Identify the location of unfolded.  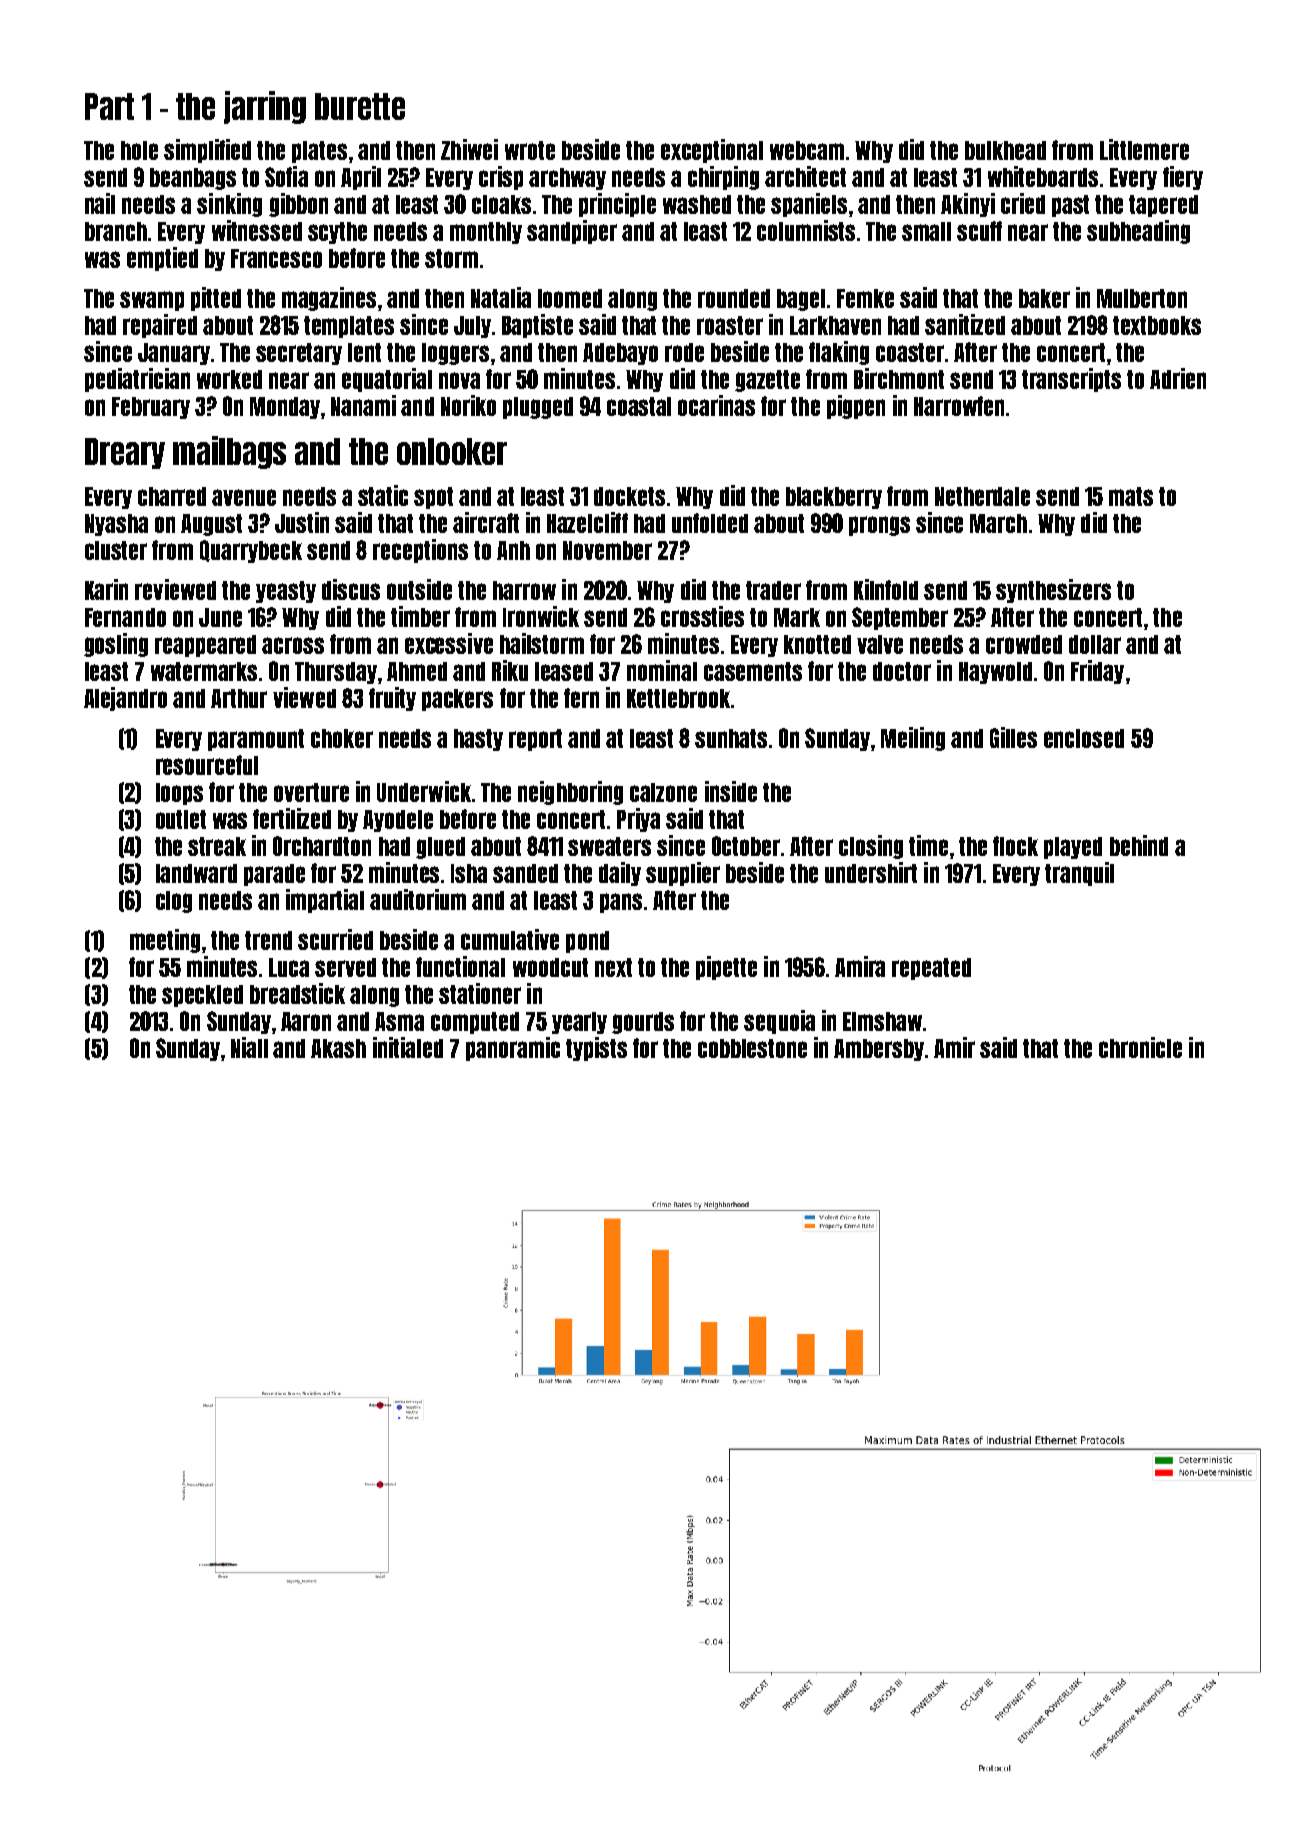
(710, 523).
